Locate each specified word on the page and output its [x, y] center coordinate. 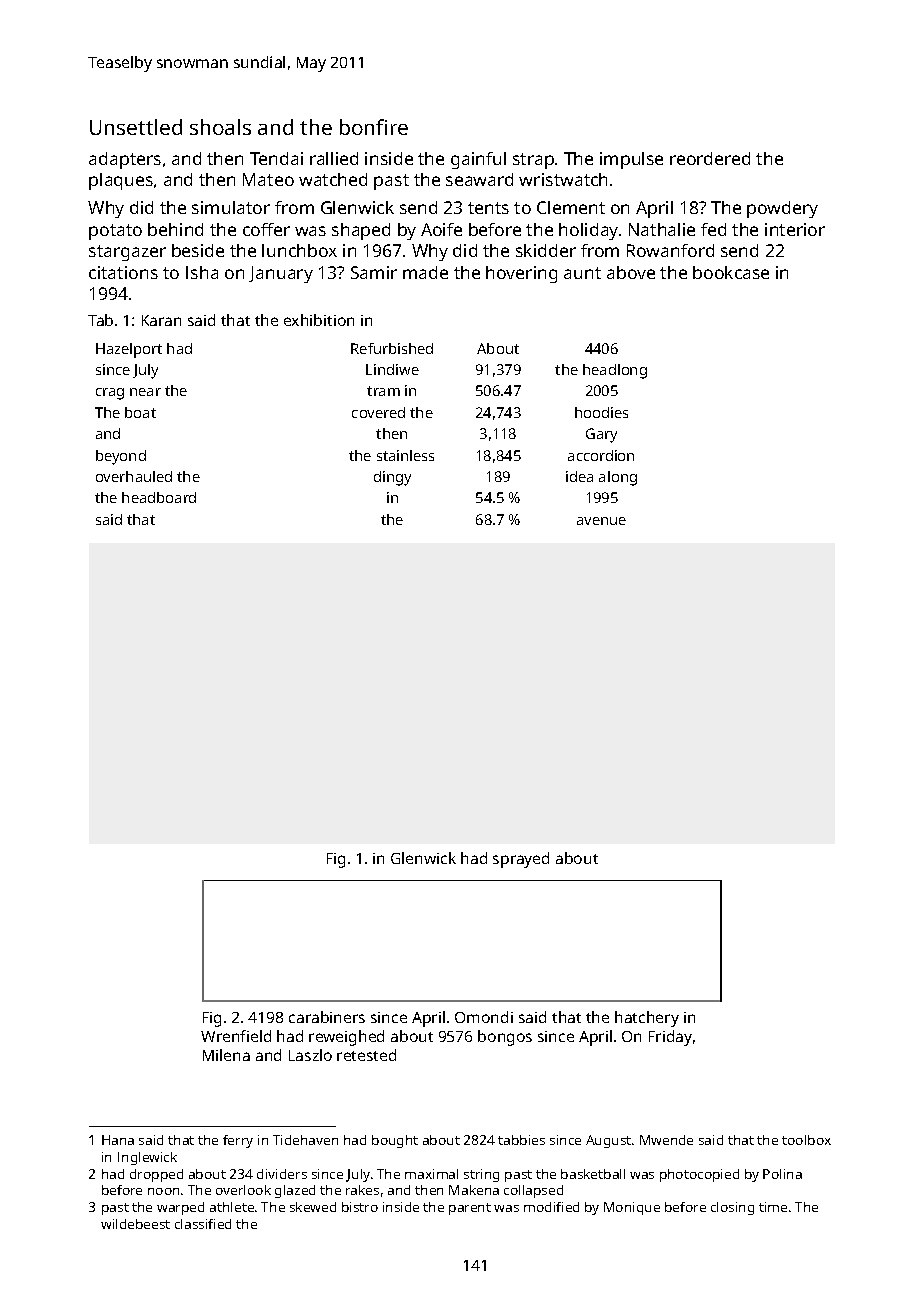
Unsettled [136, 127]
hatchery [647, 1019]
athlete [232, 1207]
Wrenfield [236, 1036]
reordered [710, 158]
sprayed [521, 860]
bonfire [374, 127]
